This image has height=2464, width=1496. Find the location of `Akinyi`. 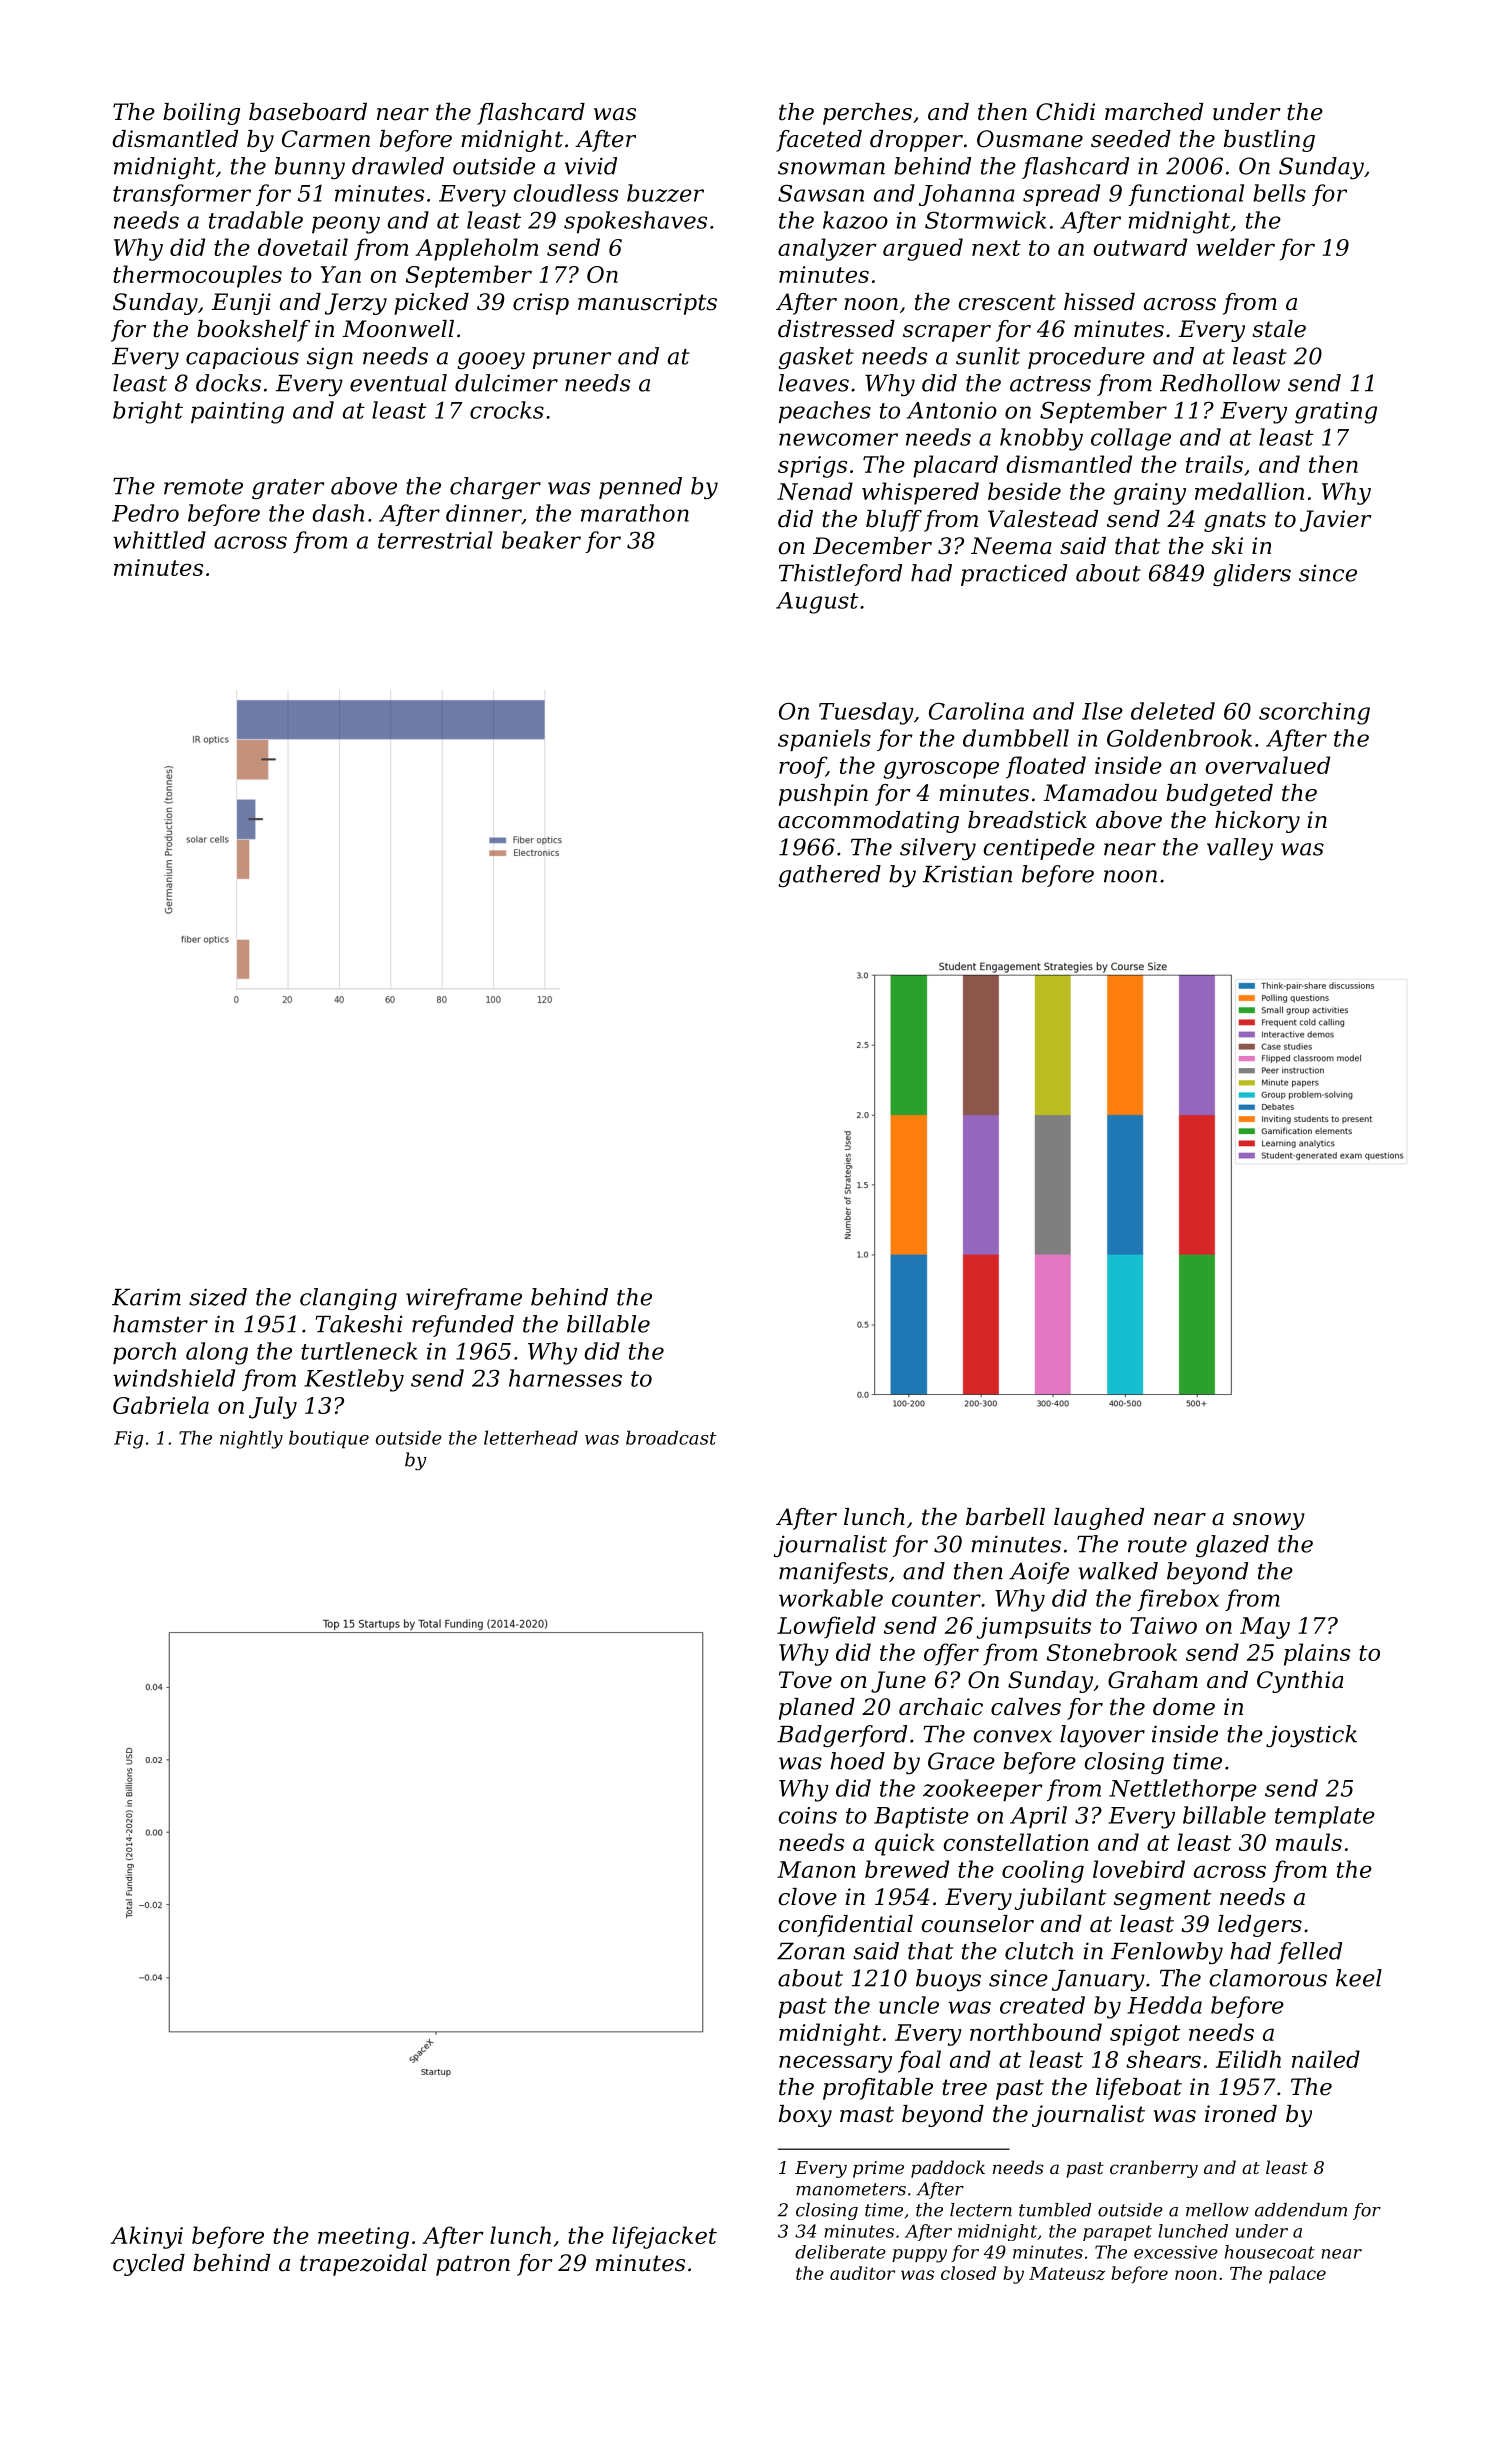

Akinyi is located at coordinates (146, 2237).
